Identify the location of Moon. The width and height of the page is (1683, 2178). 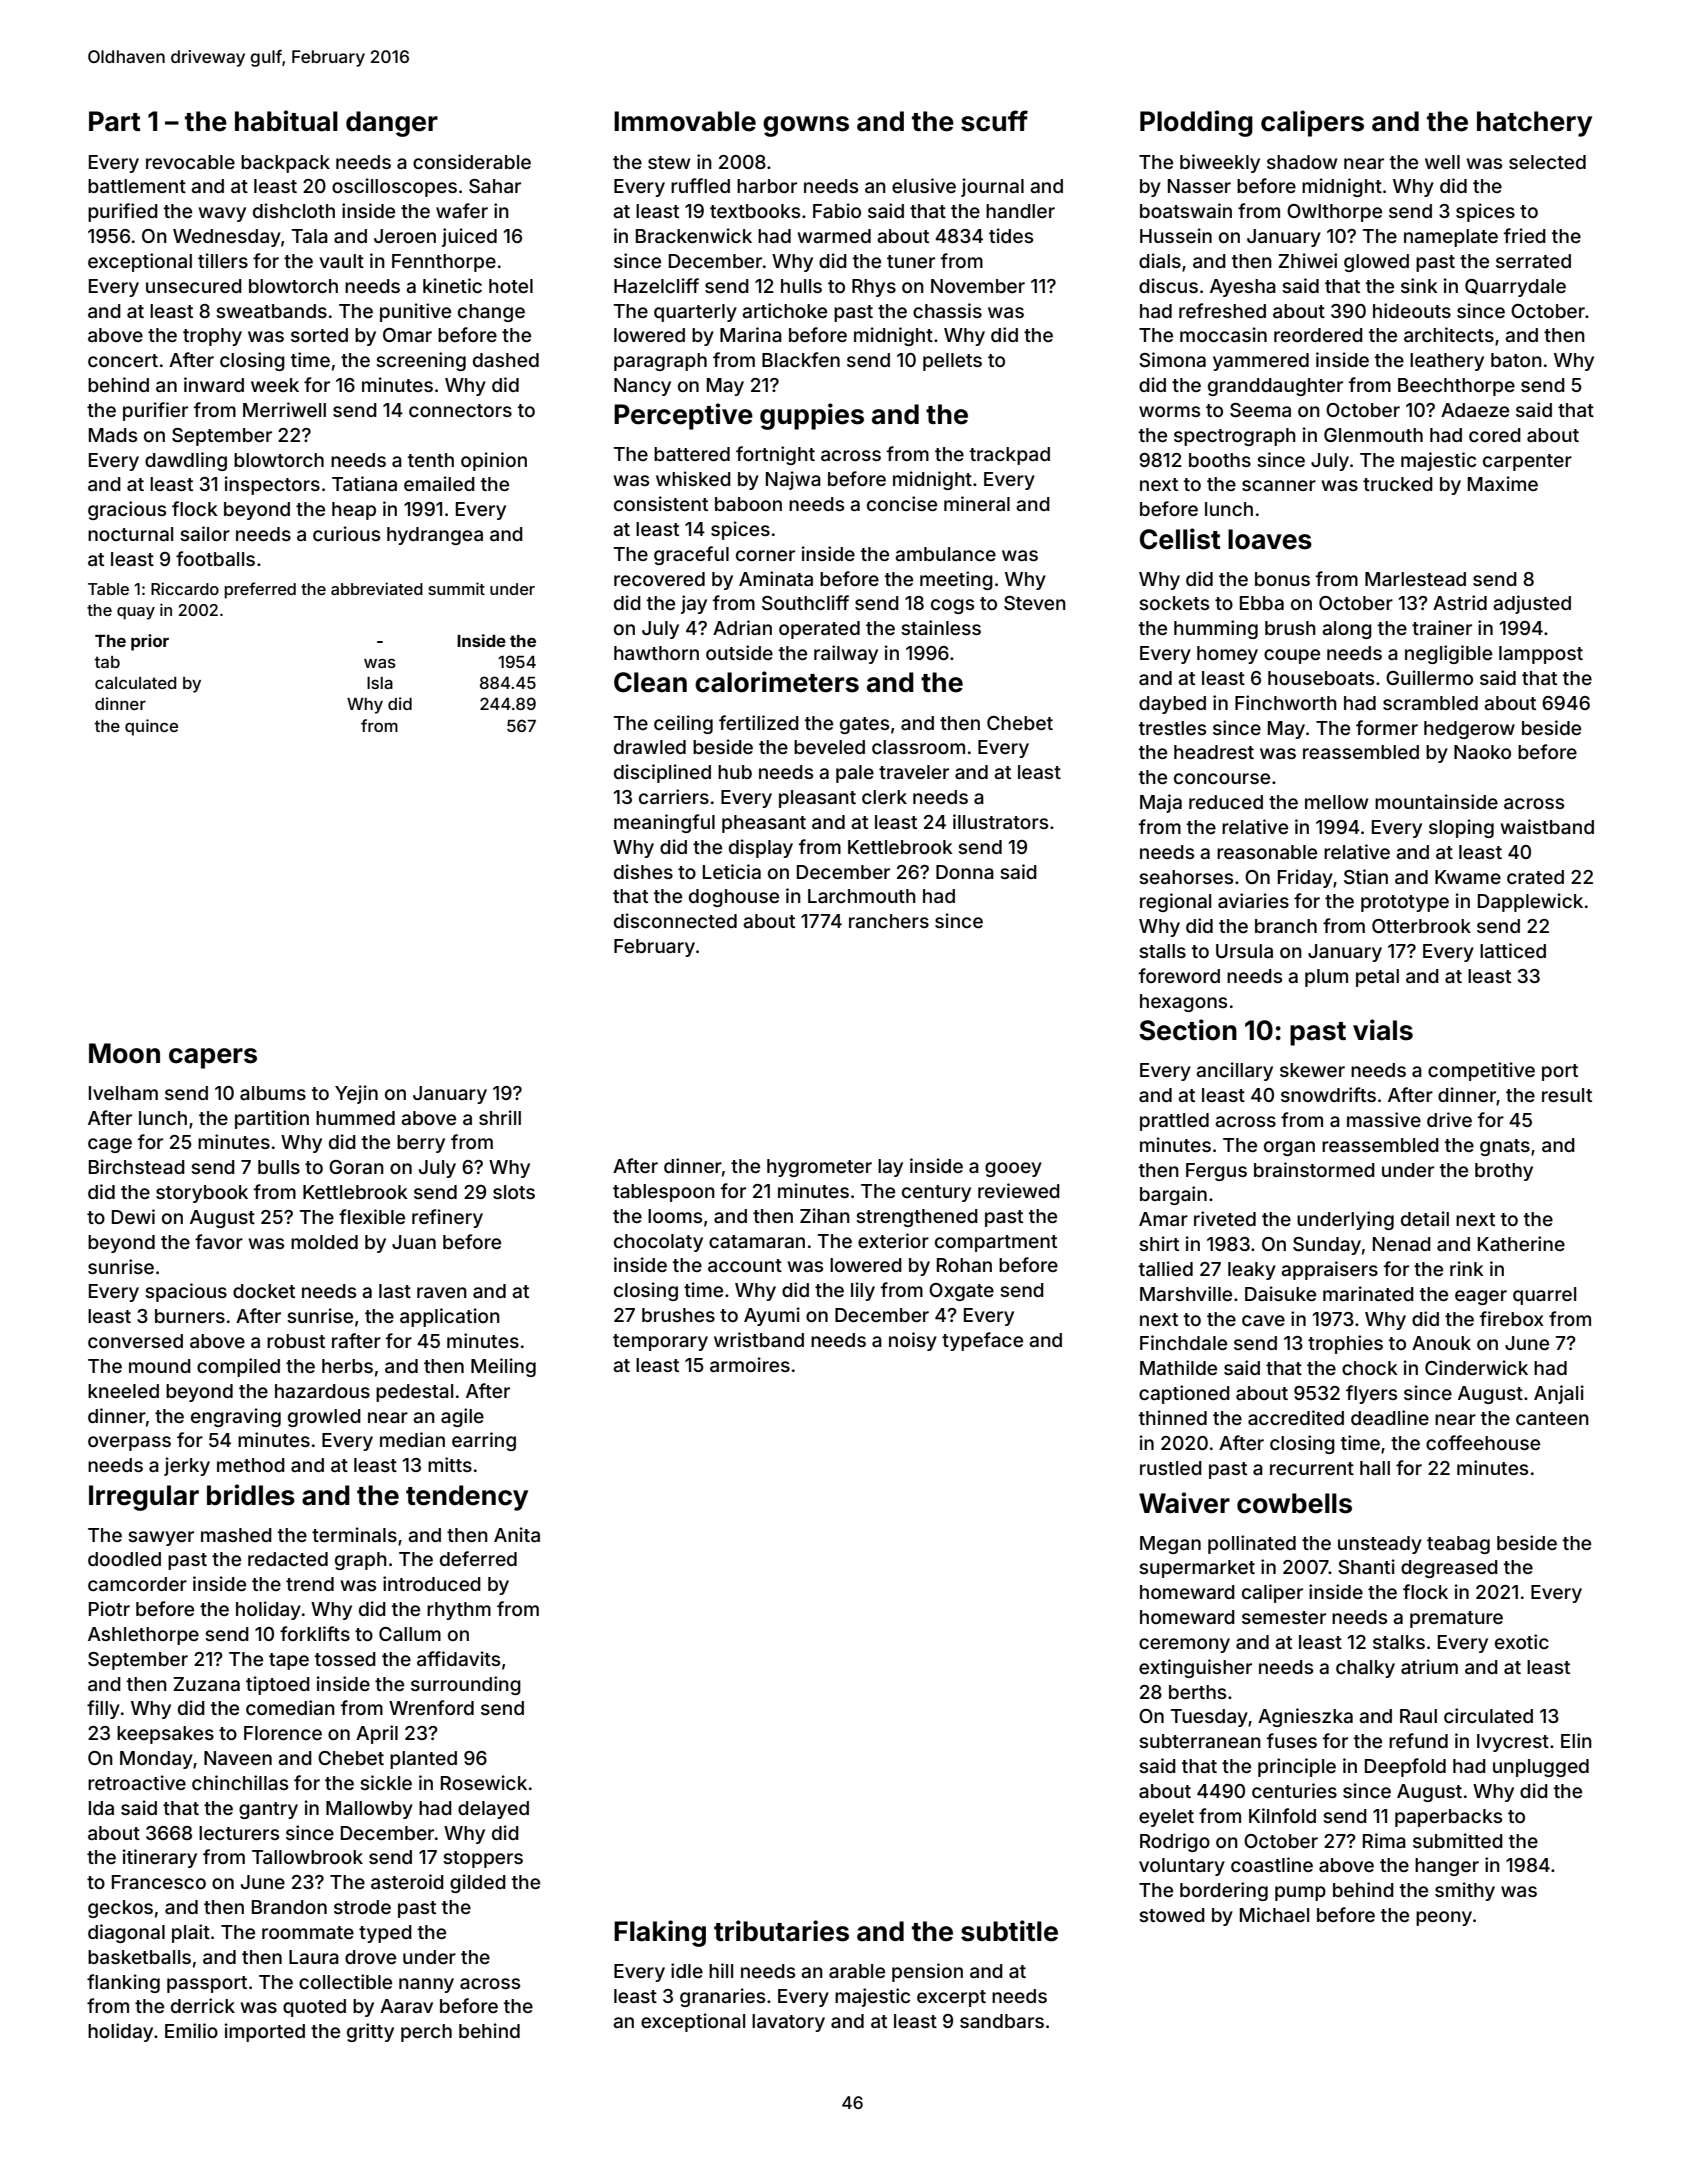
(124, 1053).
